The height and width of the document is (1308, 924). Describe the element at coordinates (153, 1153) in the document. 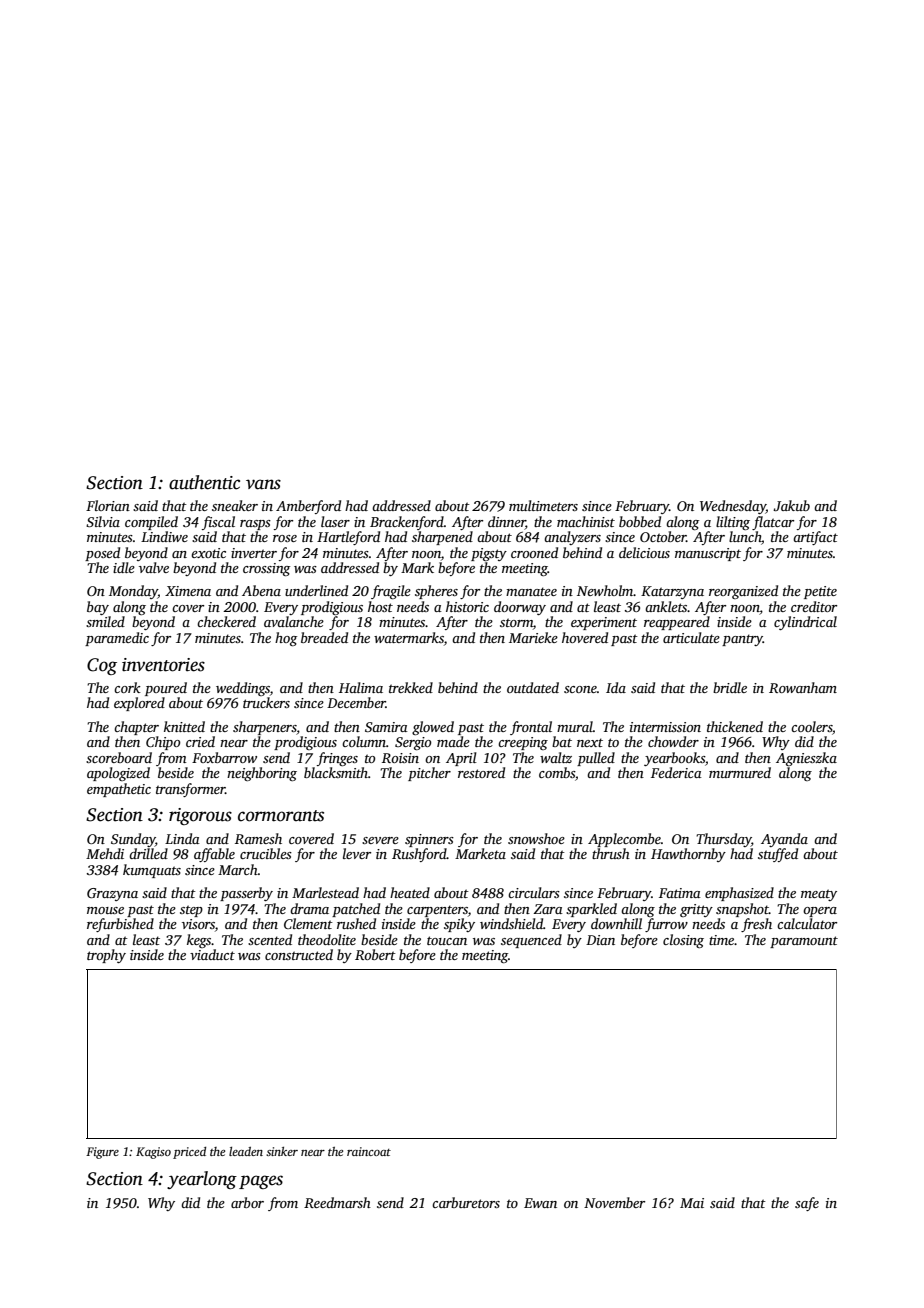

I see `Kagiso` at that location.
